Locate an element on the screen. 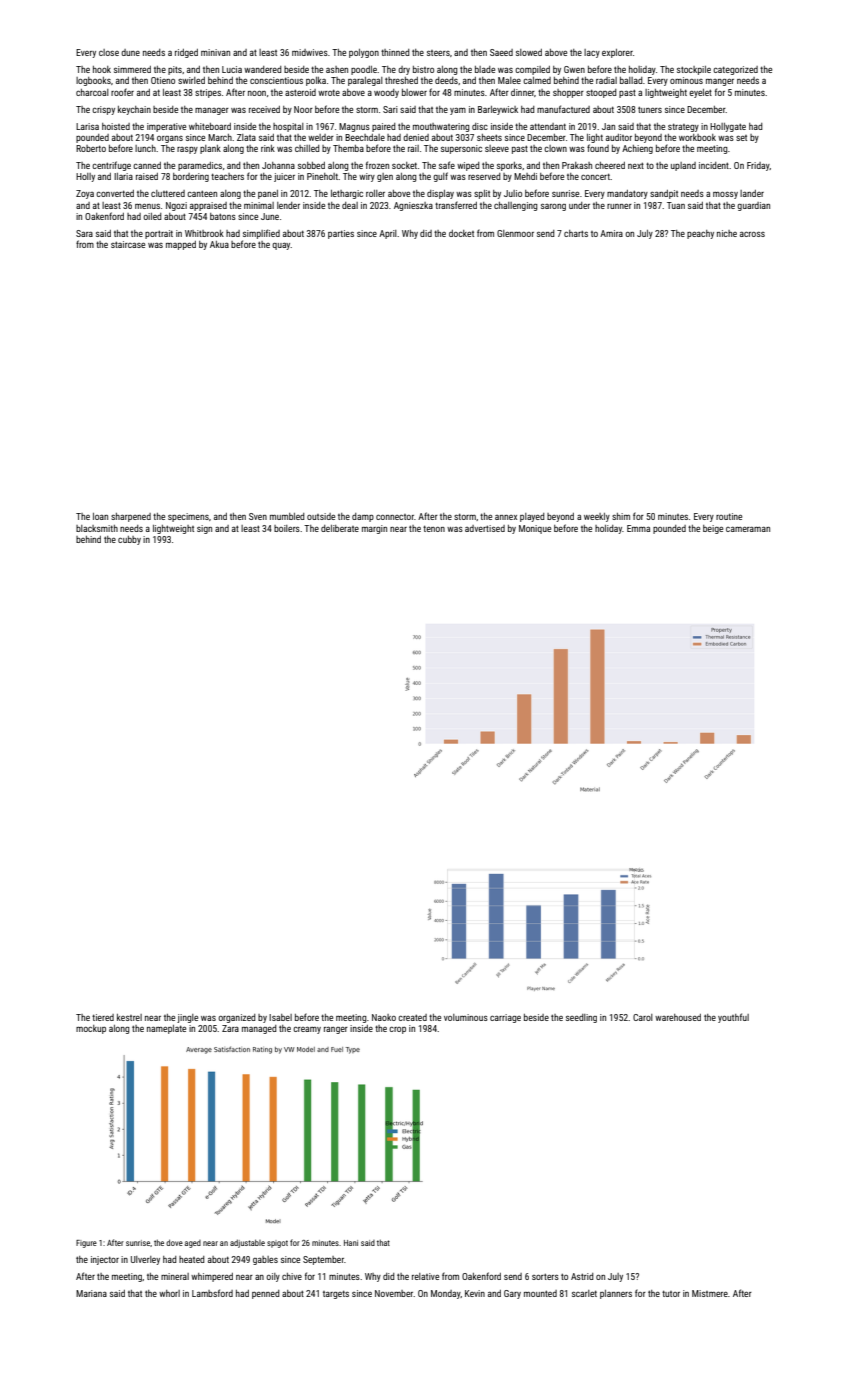  jingle is located at coordinates (187, 1018).
